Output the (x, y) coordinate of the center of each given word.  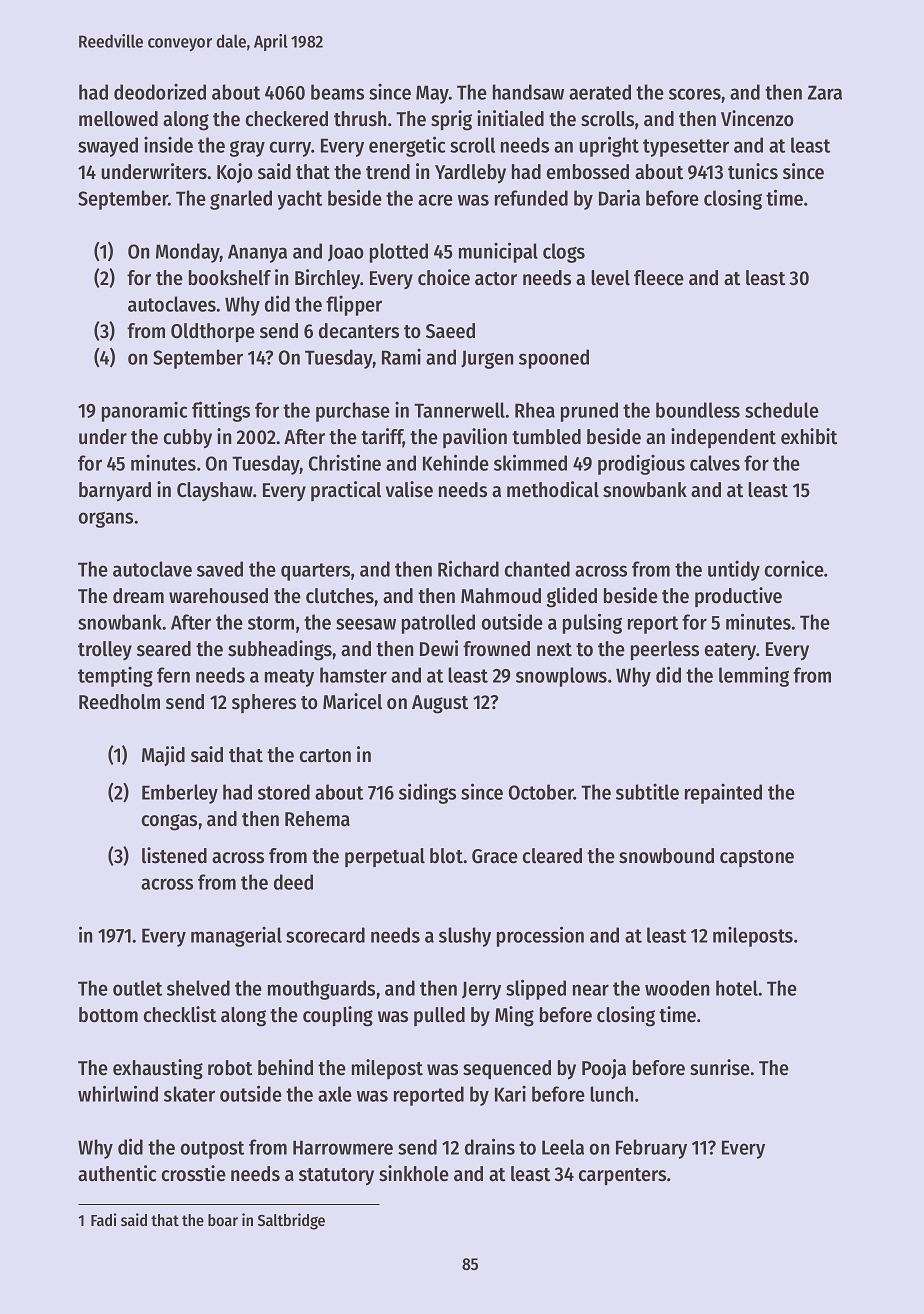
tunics (753, 171)
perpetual (385, 857)
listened (174, 855)
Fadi (103, 1219)
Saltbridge (291, 1221)
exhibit (809, 436)
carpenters (622, 1177)
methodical (553, 489)
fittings (221, 411)
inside (168, 145)
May (432, 94)
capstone (757, 858)
